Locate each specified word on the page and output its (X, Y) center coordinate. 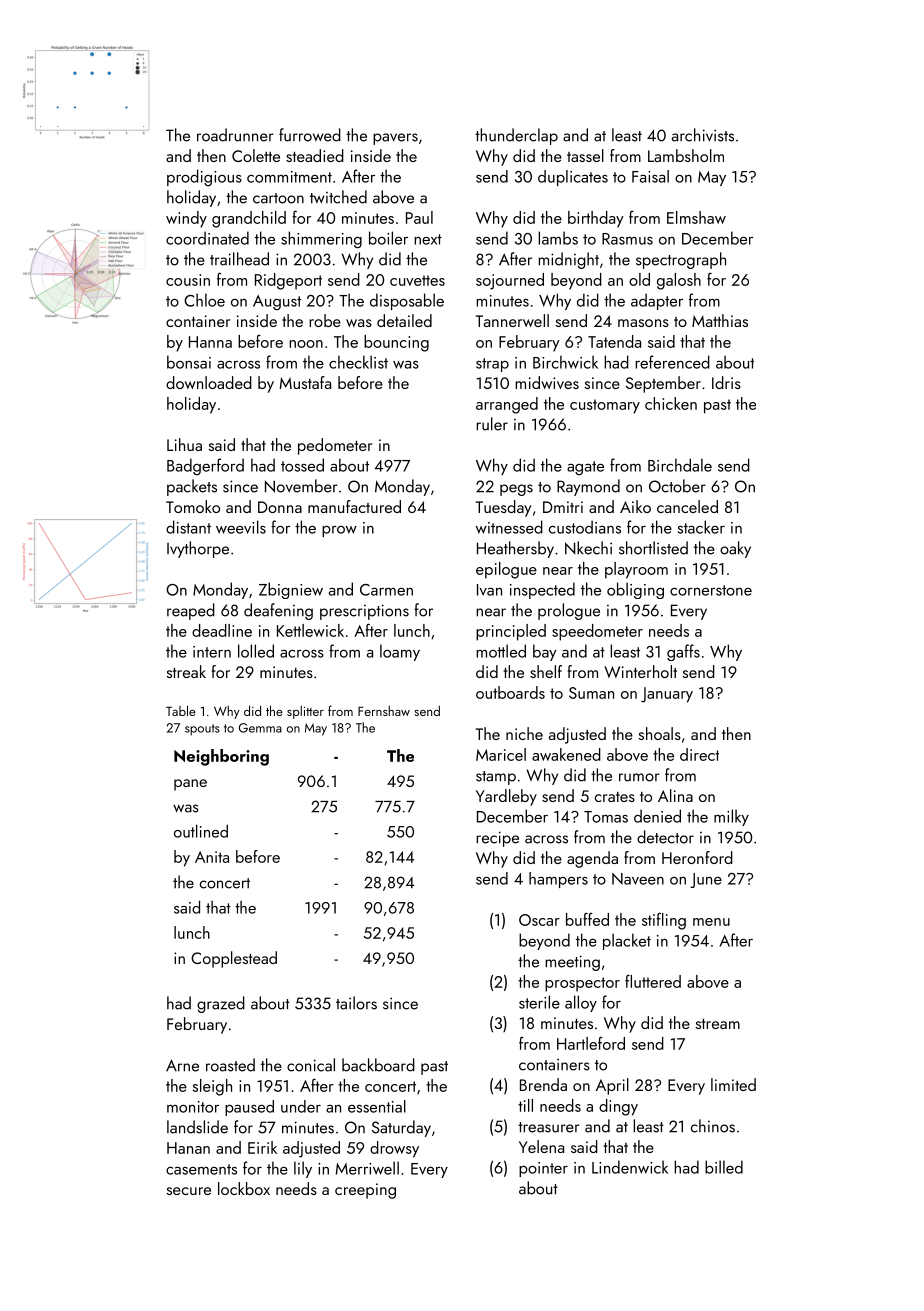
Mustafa (305, 382)
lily (303, 1169)
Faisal (650, 176)
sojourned (510, 281)
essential (377, 1106)
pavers (395, 139)
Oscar (539, 920)
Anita (212, 857)
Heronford (697, 857)
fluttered (653, 981)
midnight (568, 260)
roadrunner (235, 135)
